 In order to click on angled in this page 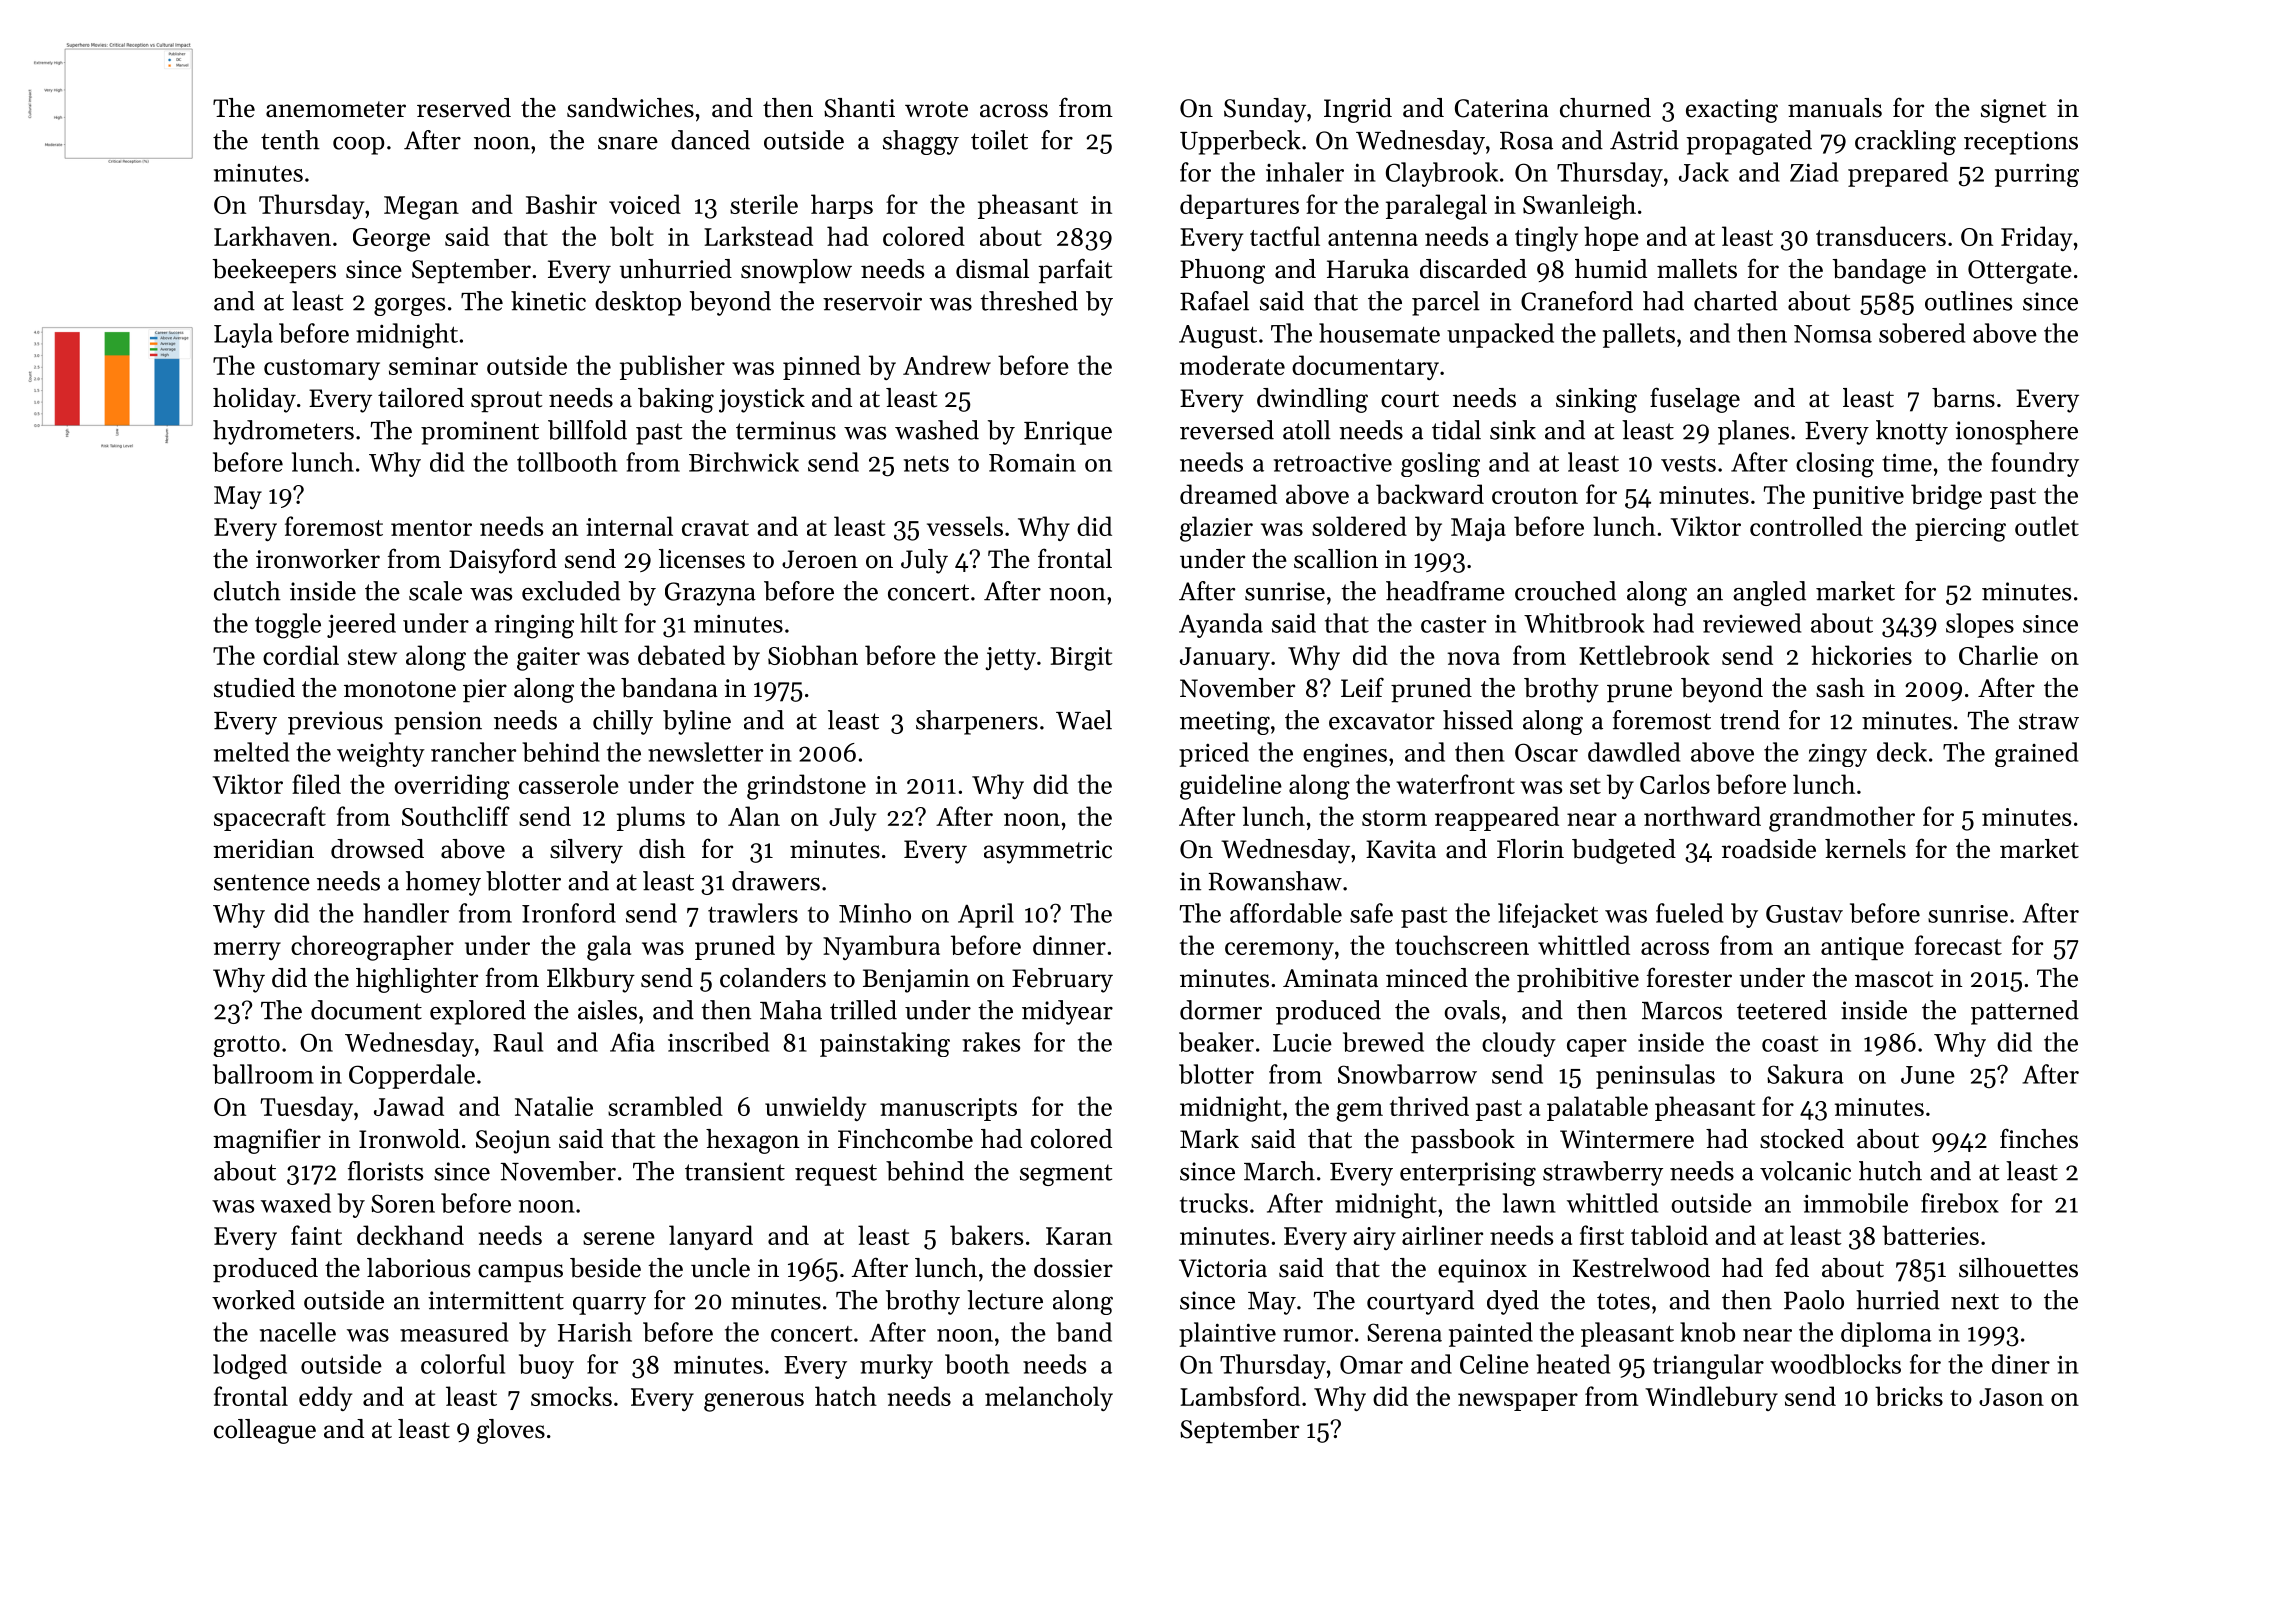, I will do `click(1769, 593)`.
